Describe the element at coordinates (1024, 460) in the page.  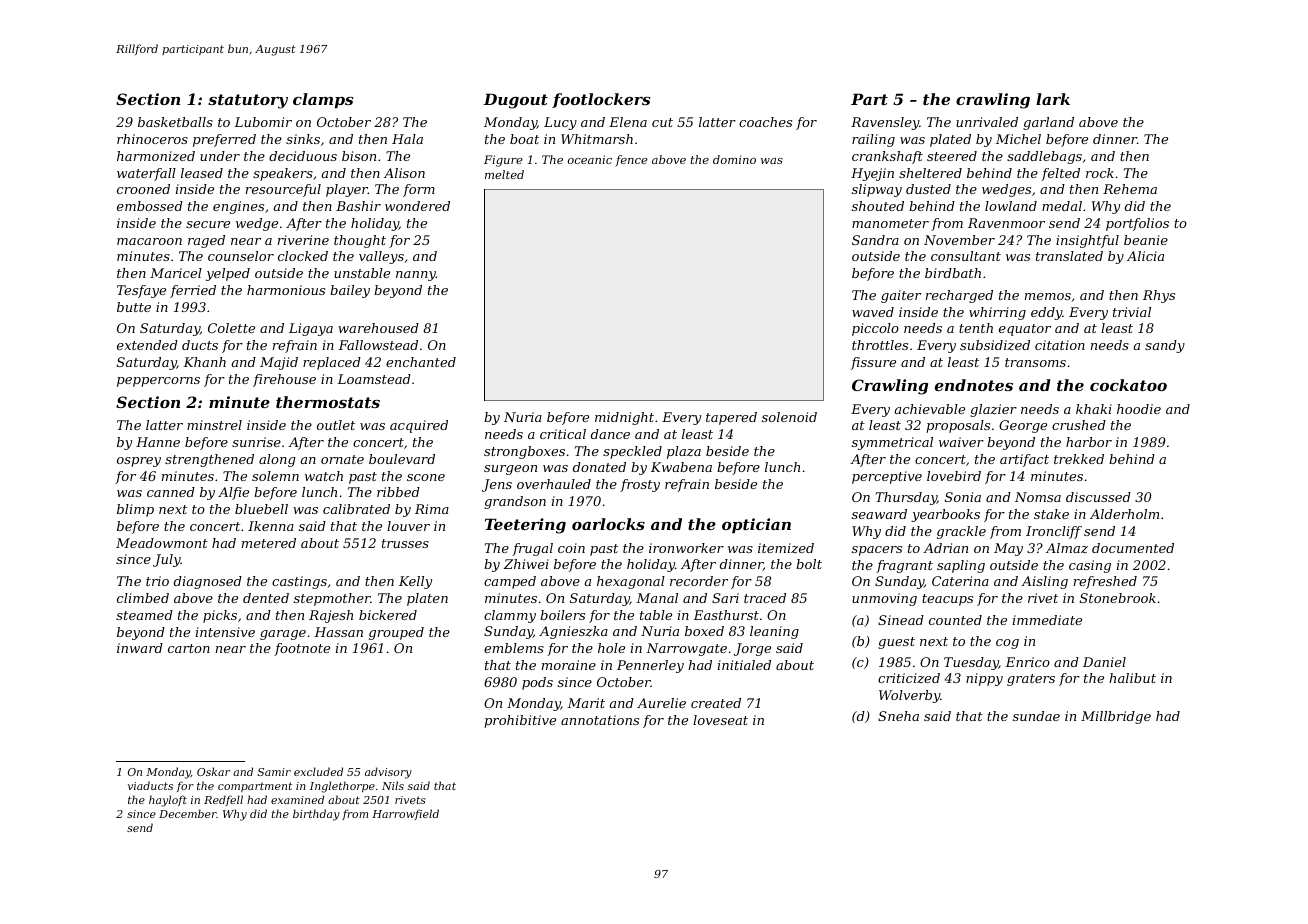
I see `artifact` at that location.
